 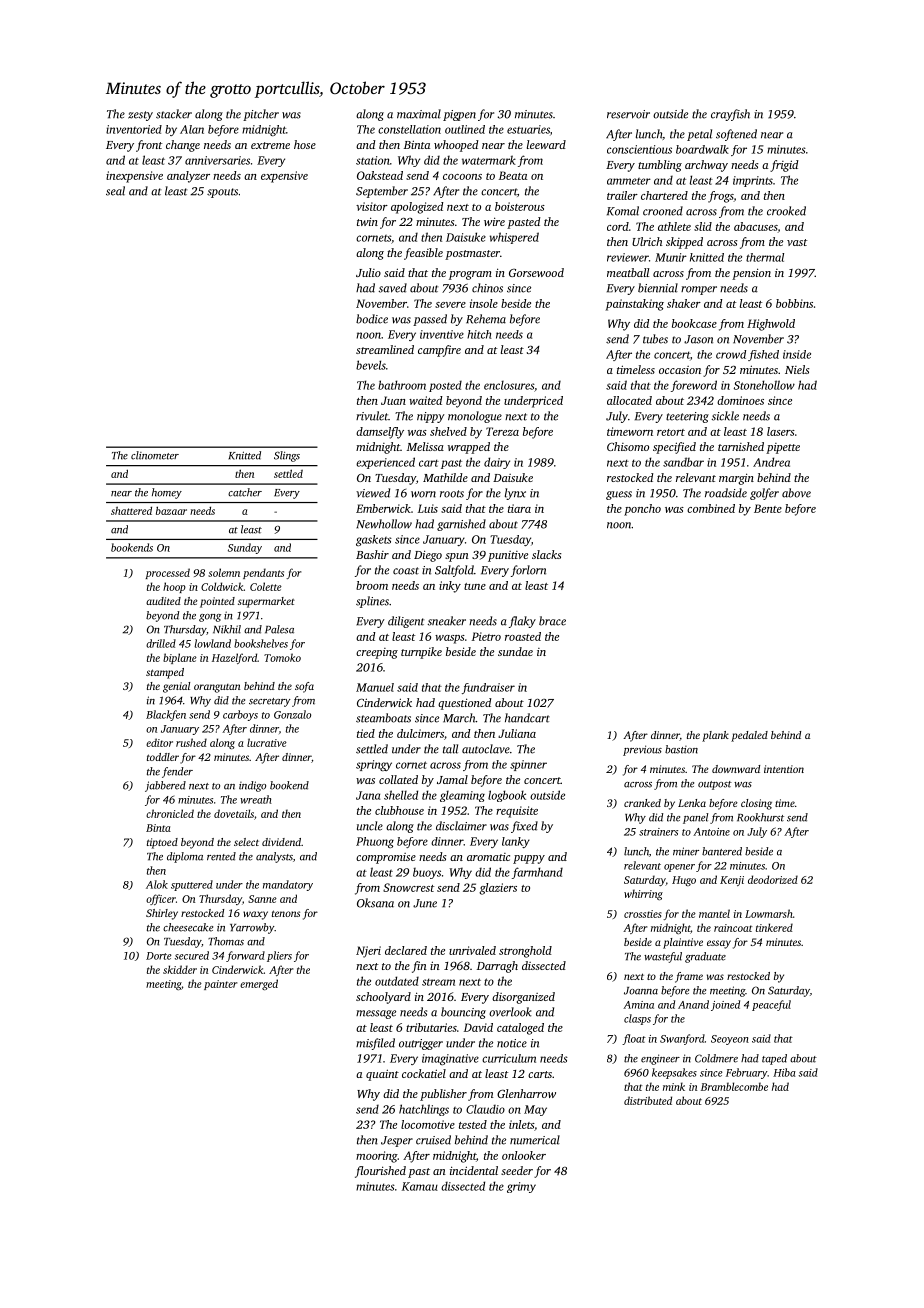 I want to click on May, so click(x=535, y=1110).
